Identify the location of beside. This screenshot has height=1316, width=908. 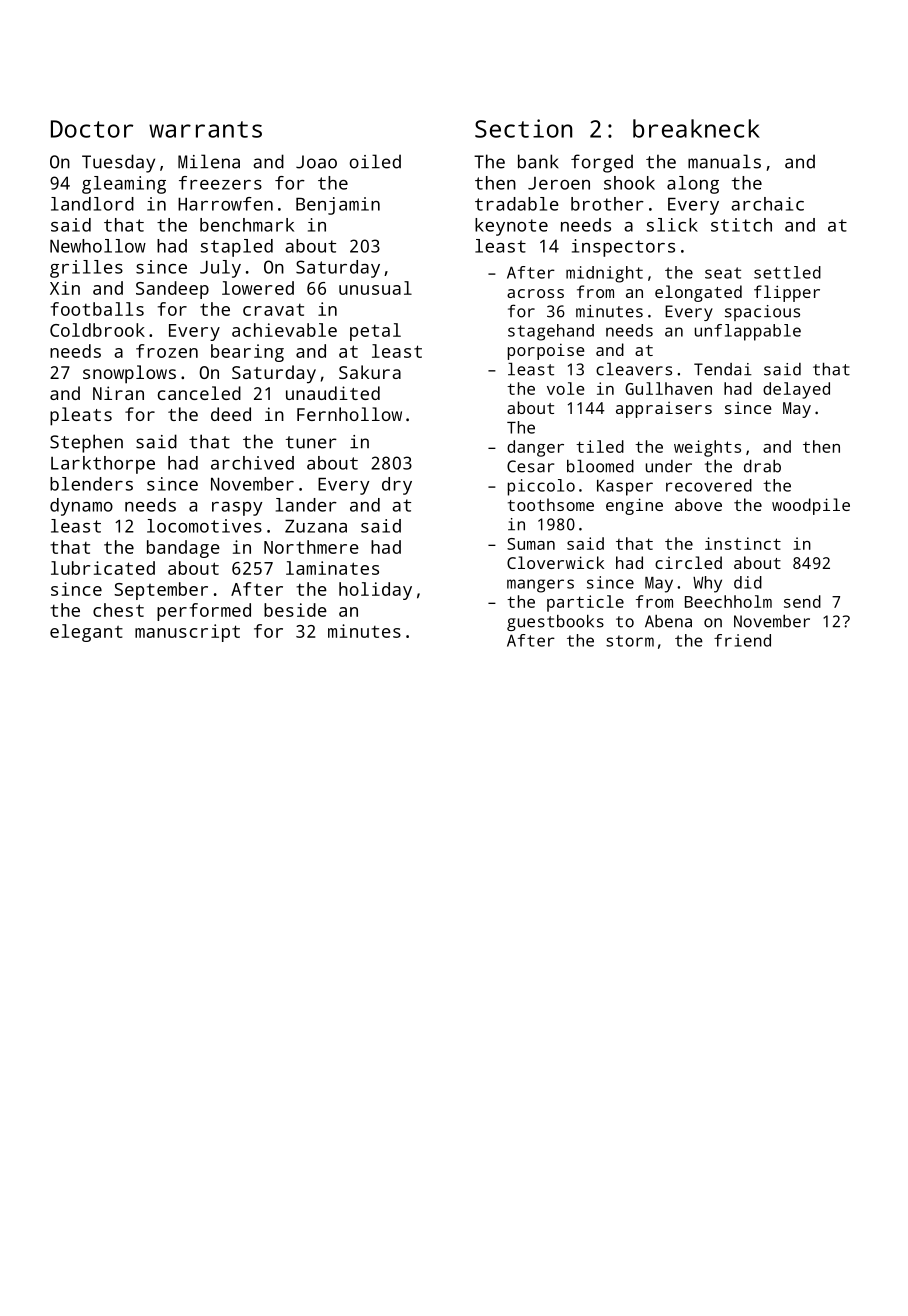
(295, 610).
